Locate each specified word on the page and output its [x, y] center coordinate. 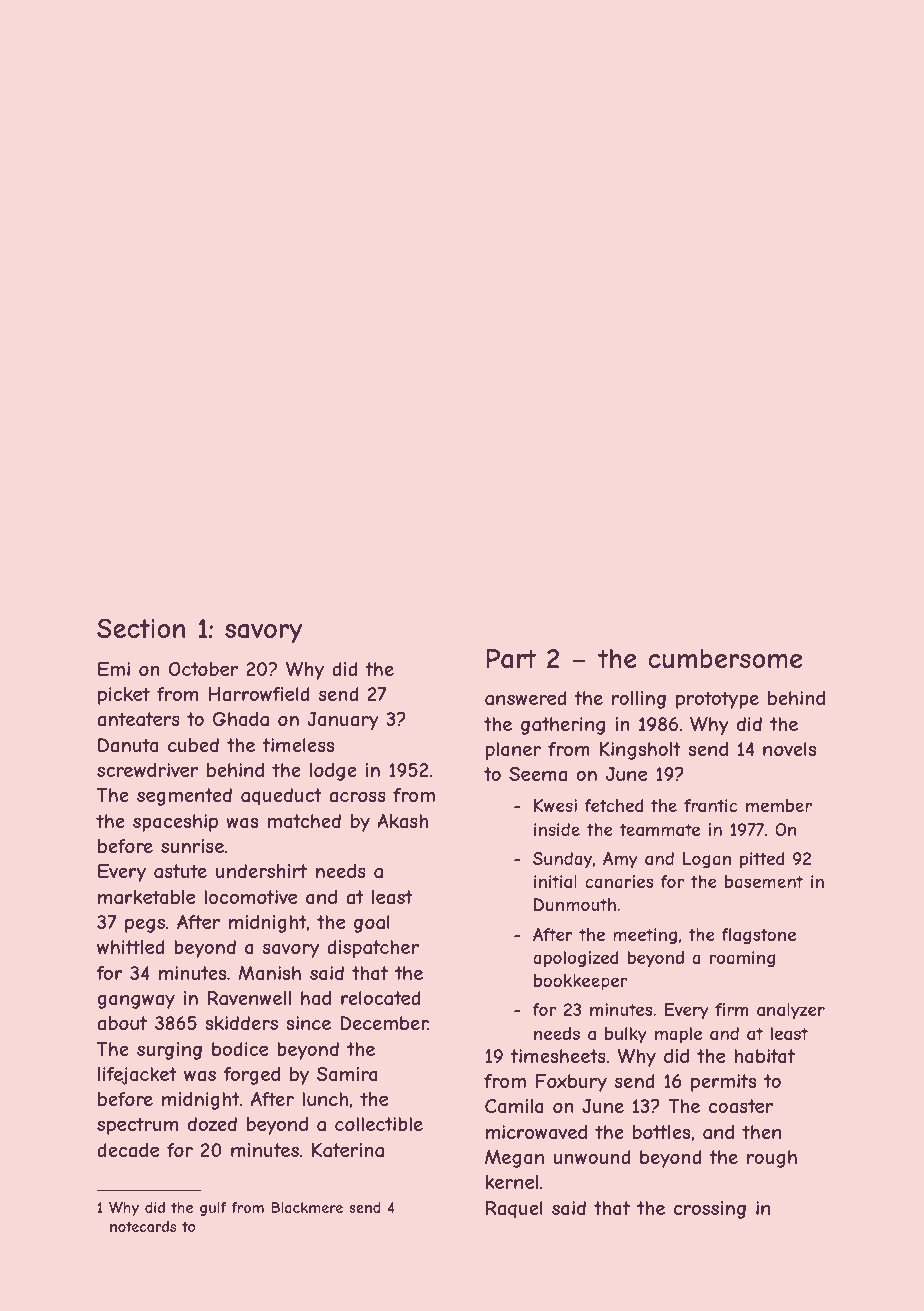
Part [511, 658]
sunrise [192, 846]
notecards [143, 1226]
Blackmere [307, 1207]
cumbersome [725, 658]
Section [141, 628]
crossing [710, 1210]
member [779, 805]
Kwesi [555, 805]
